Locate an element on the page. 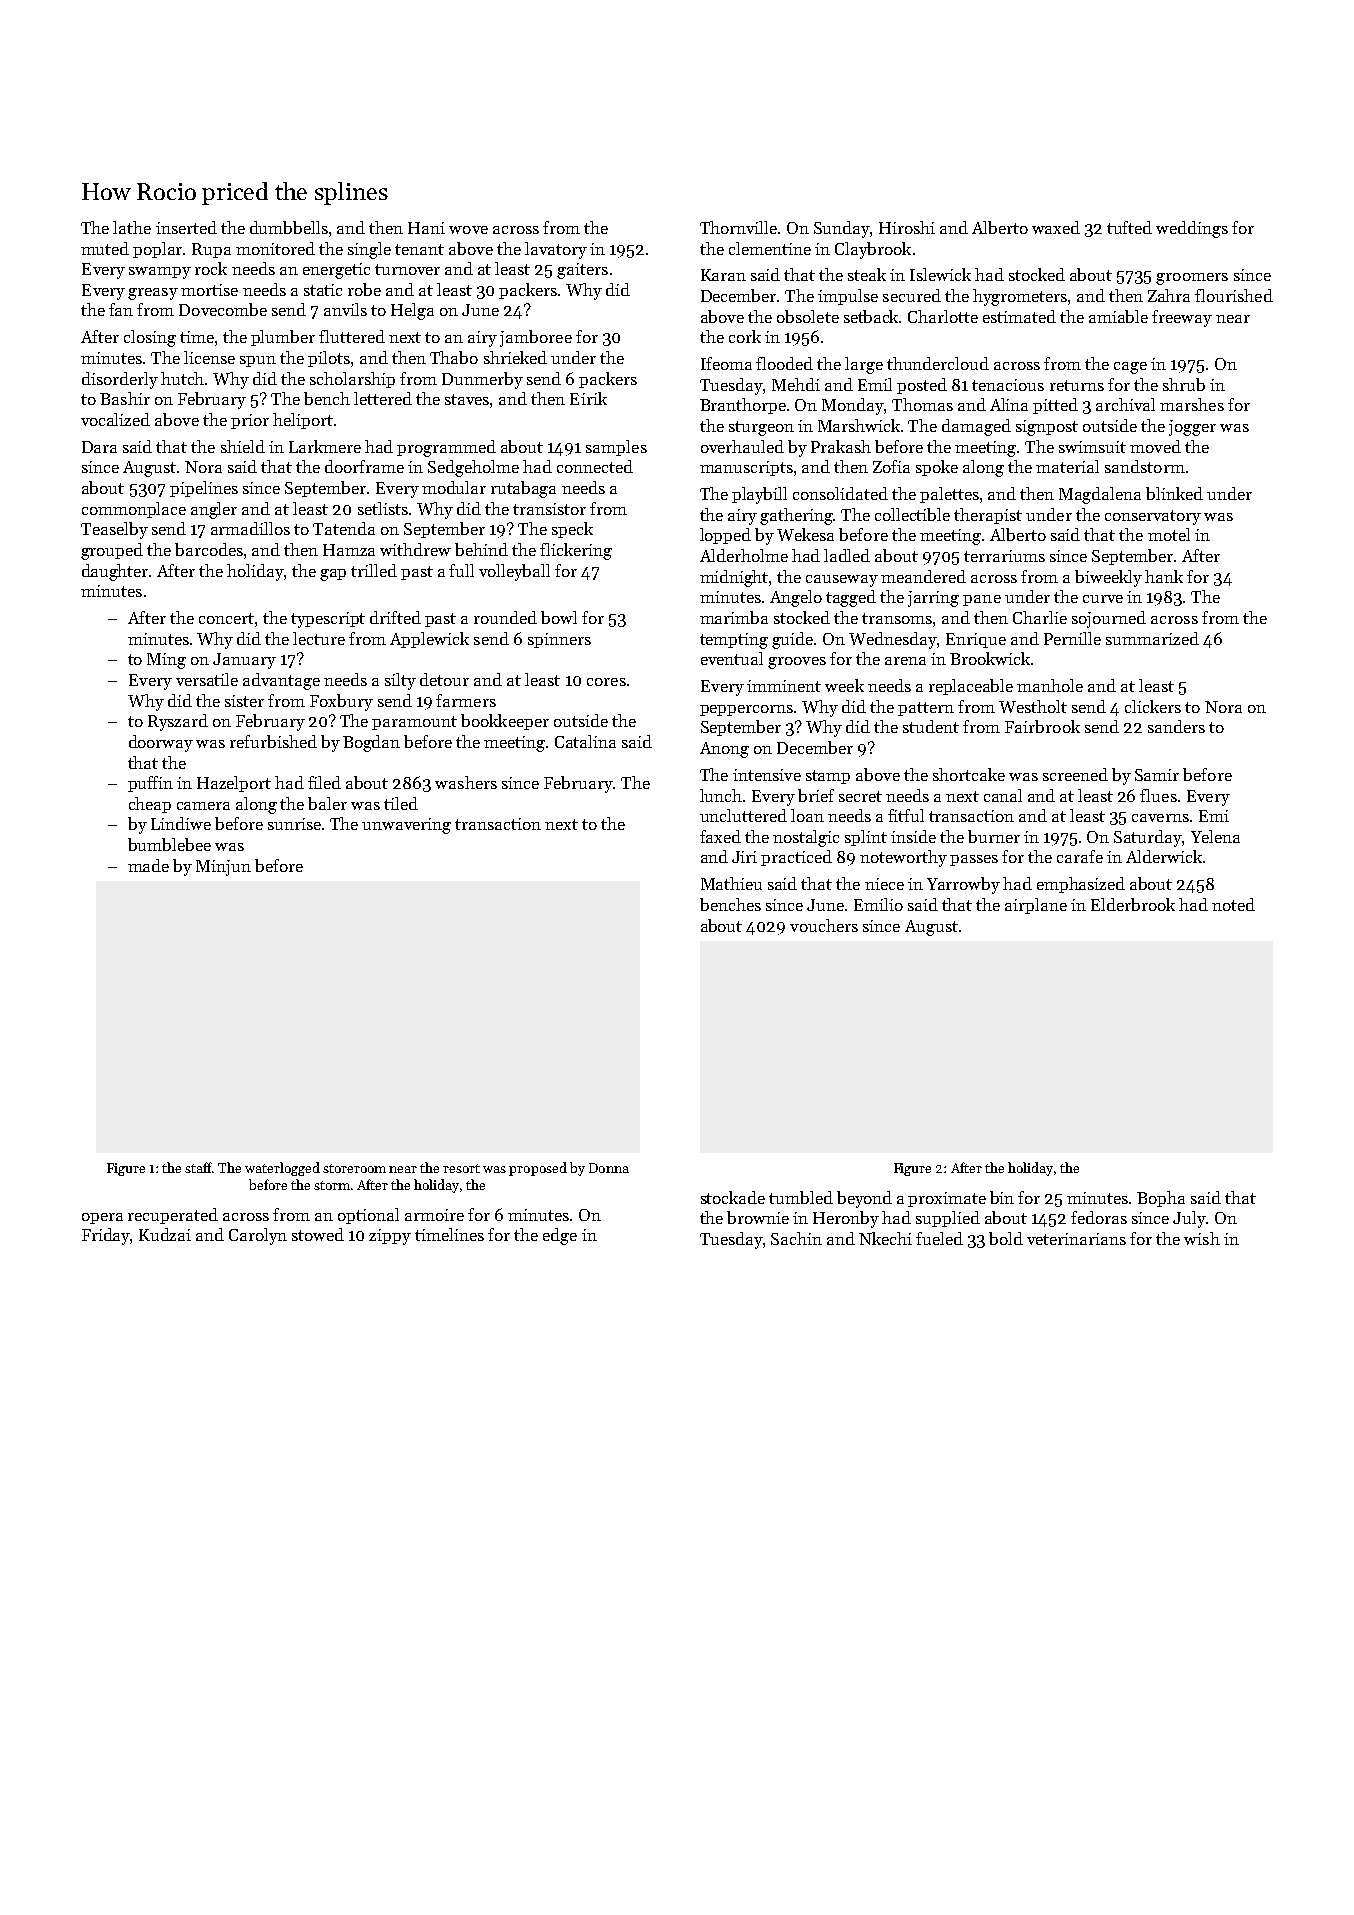 This page has width=1354, height=1915. robe is located at coordinates (364, 289).
